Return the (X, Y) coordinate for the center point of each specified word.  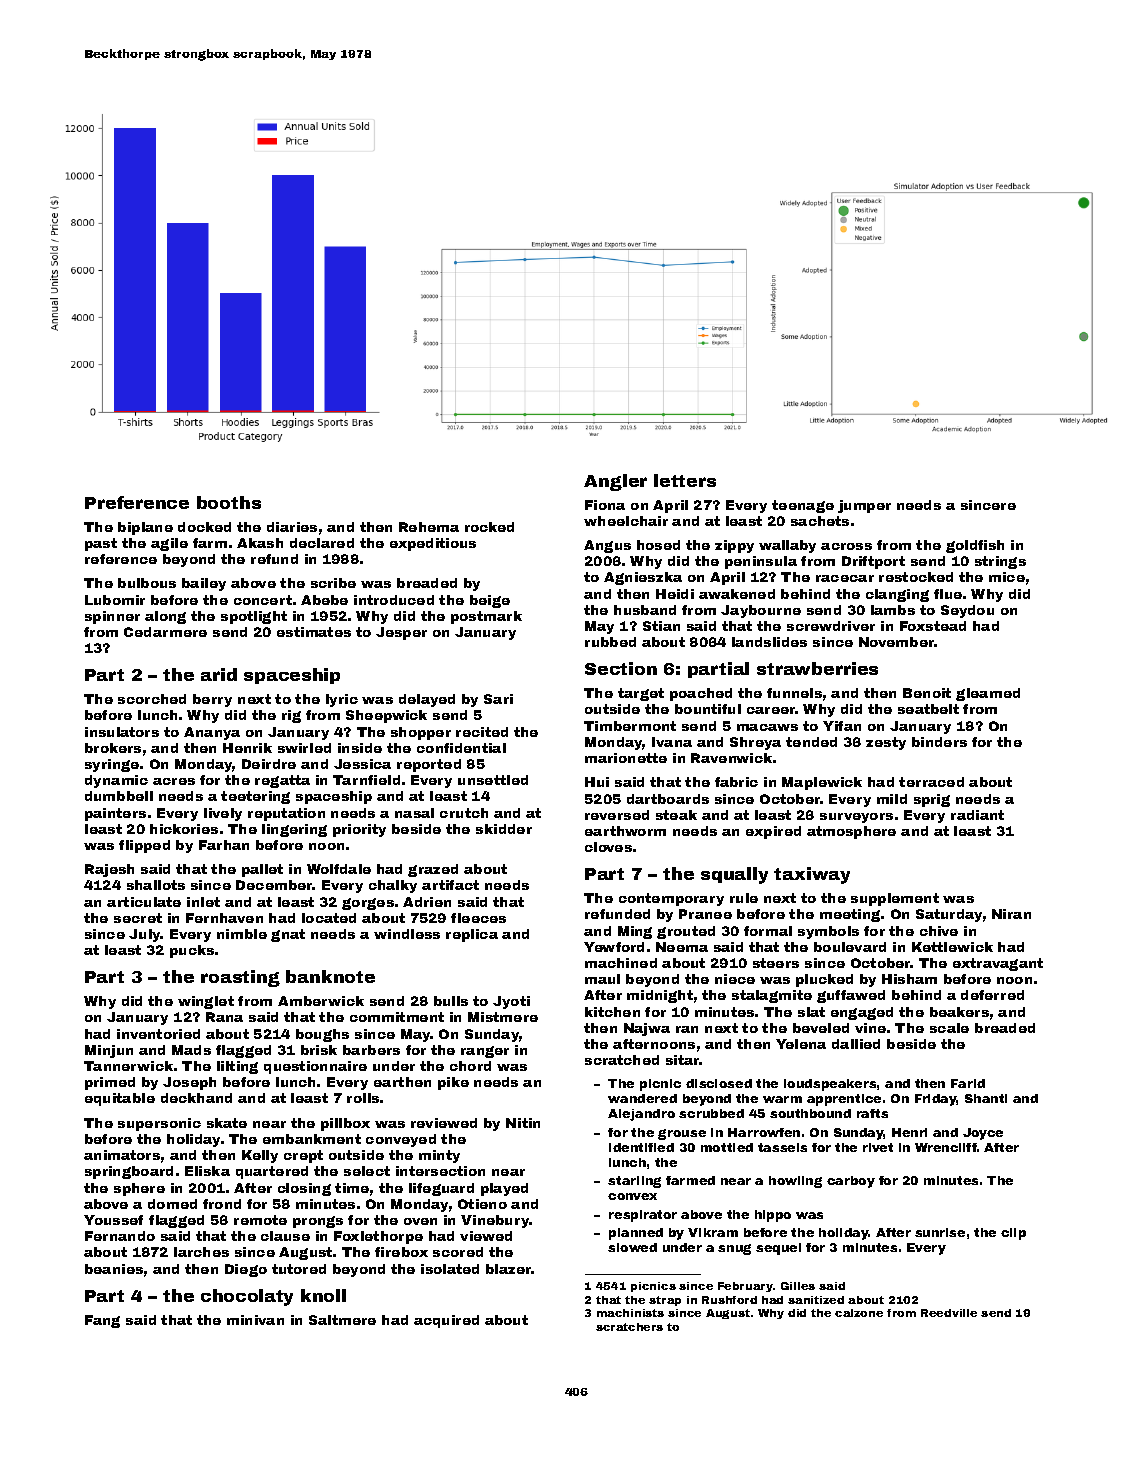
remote (260, 1220)
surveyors (856, 818)
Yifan (842, 726)
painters (115, 814)
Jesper (401, 633)
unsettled (493, 780)
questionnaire (315, 1067)
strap (665, 1301)
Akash (260, 543)
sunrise (940, 1232)
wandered (642, 1098)
